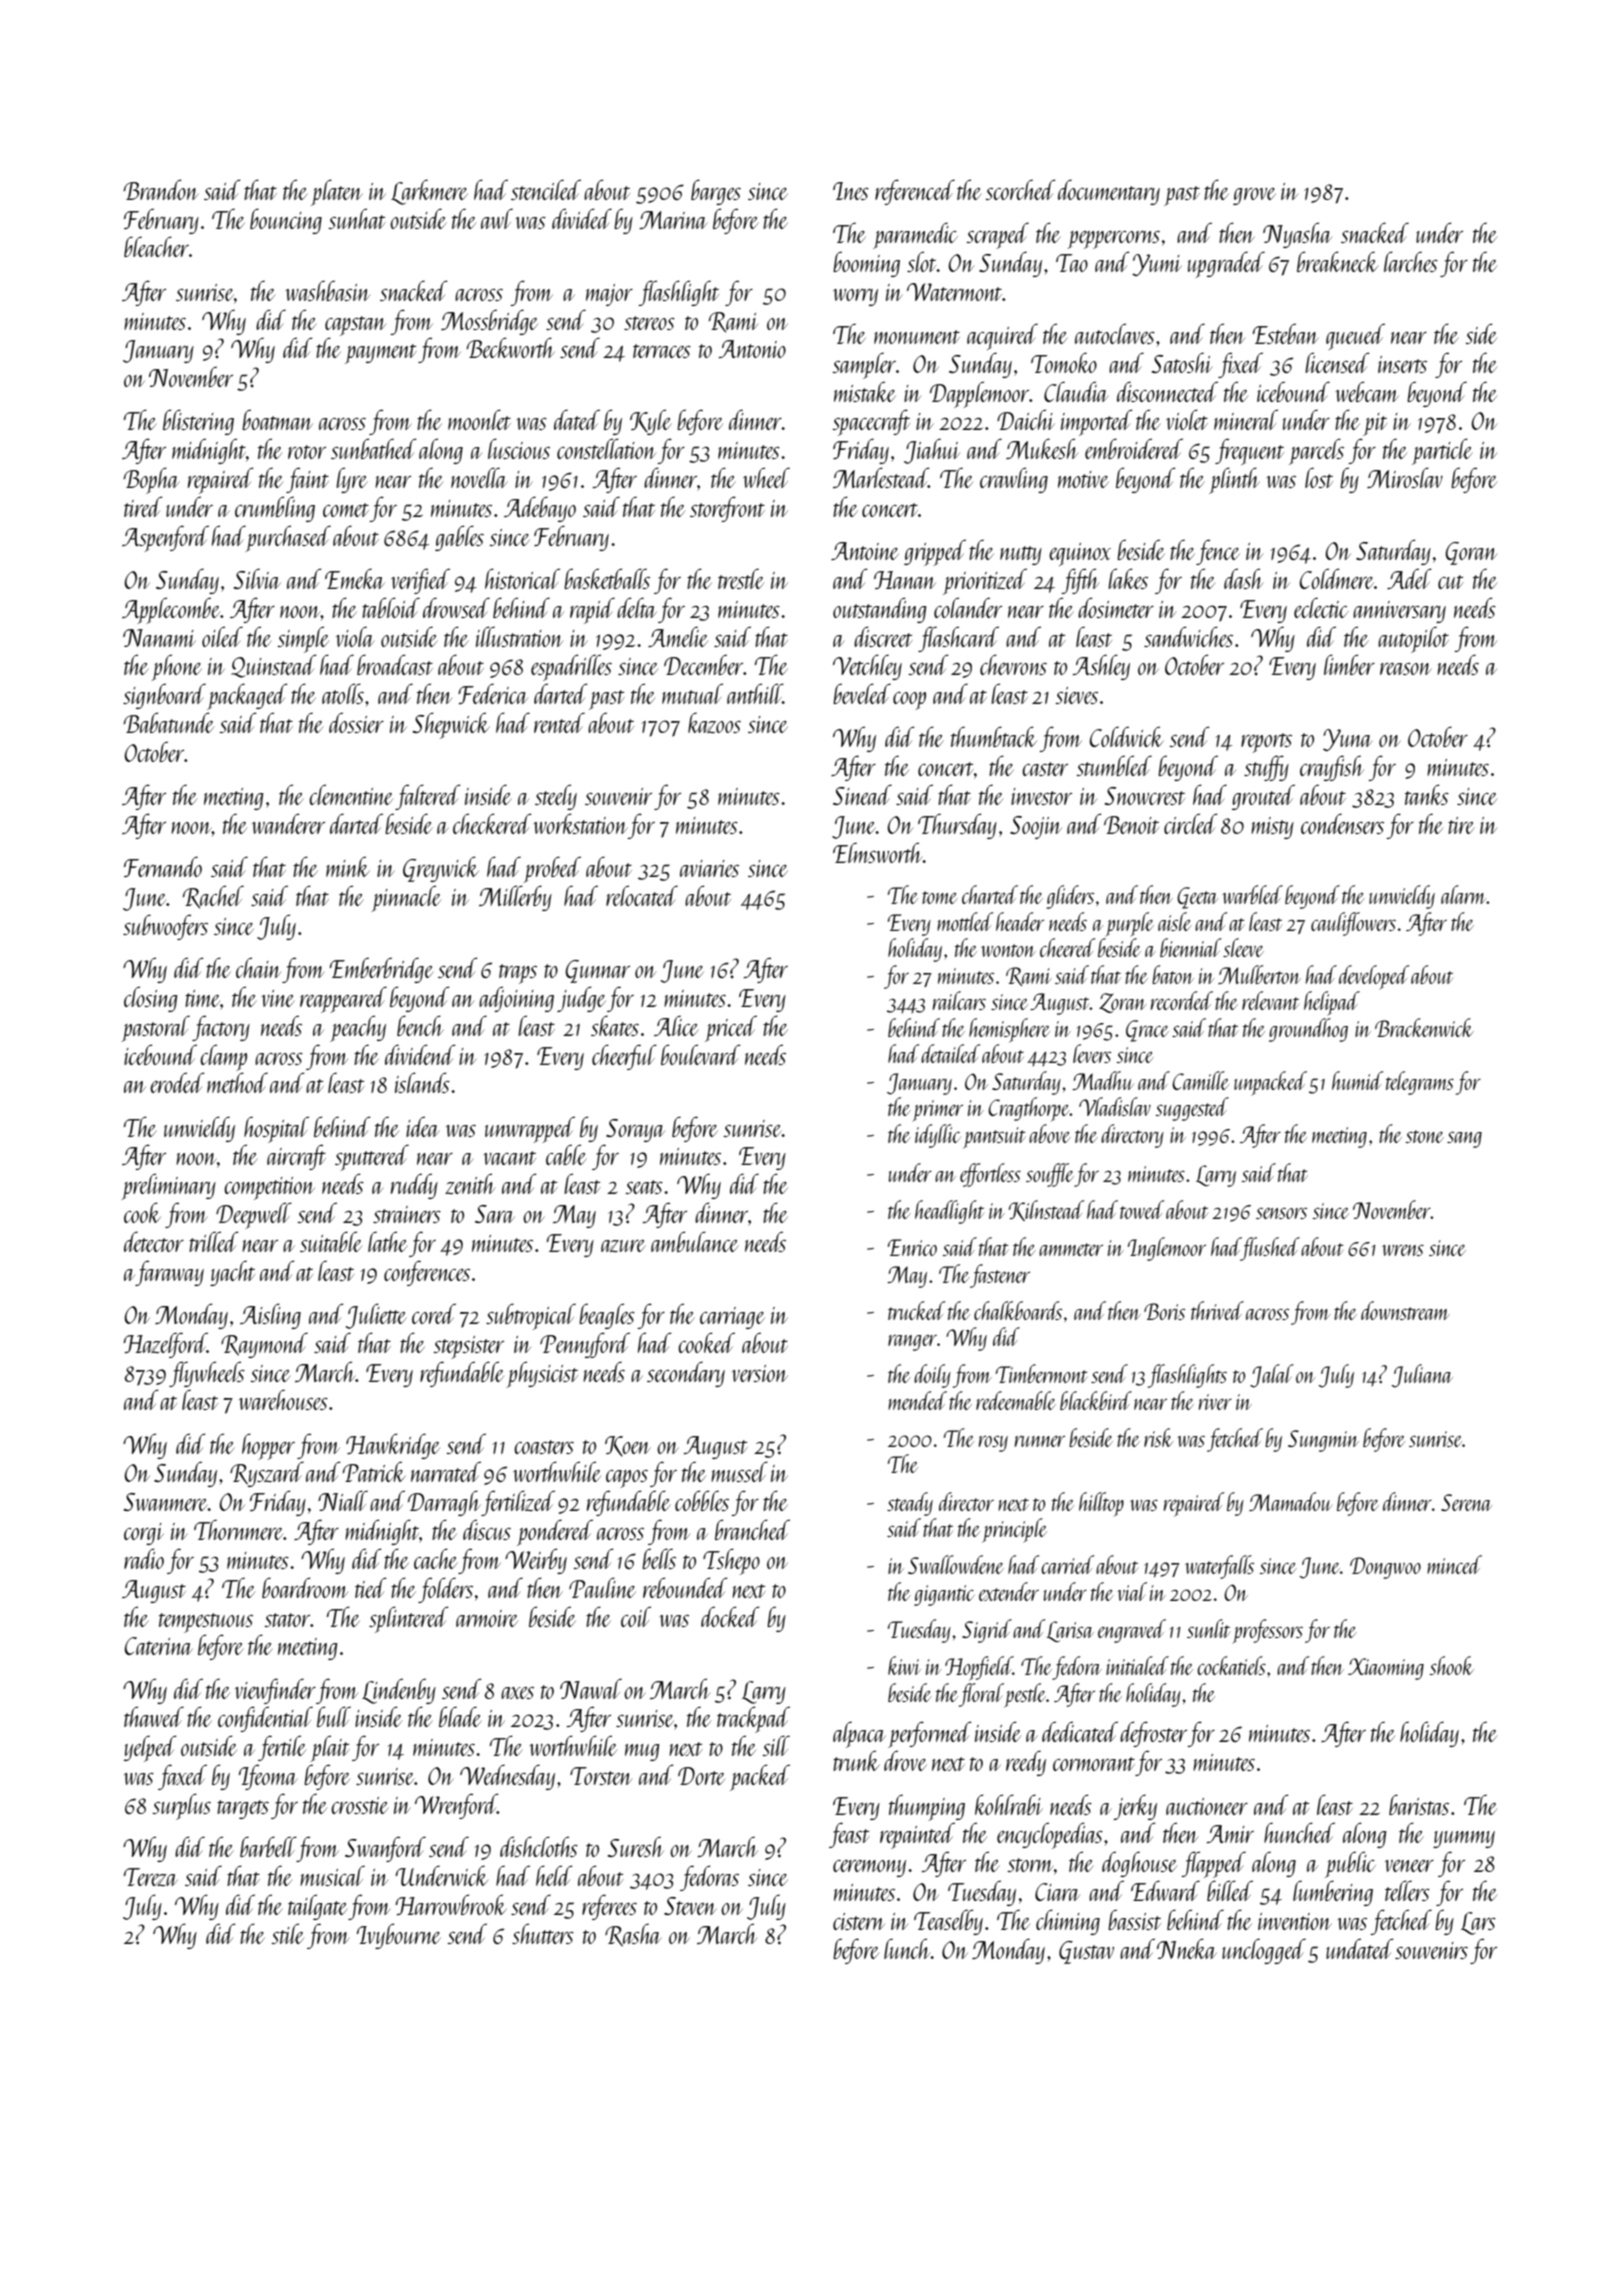 Image resolution: width=1620 pixels, height=2292 pixels. What do you see at coordinates (1115, 333) in the image?
I see `autoclaves` at bounding box center [1115, 333].
